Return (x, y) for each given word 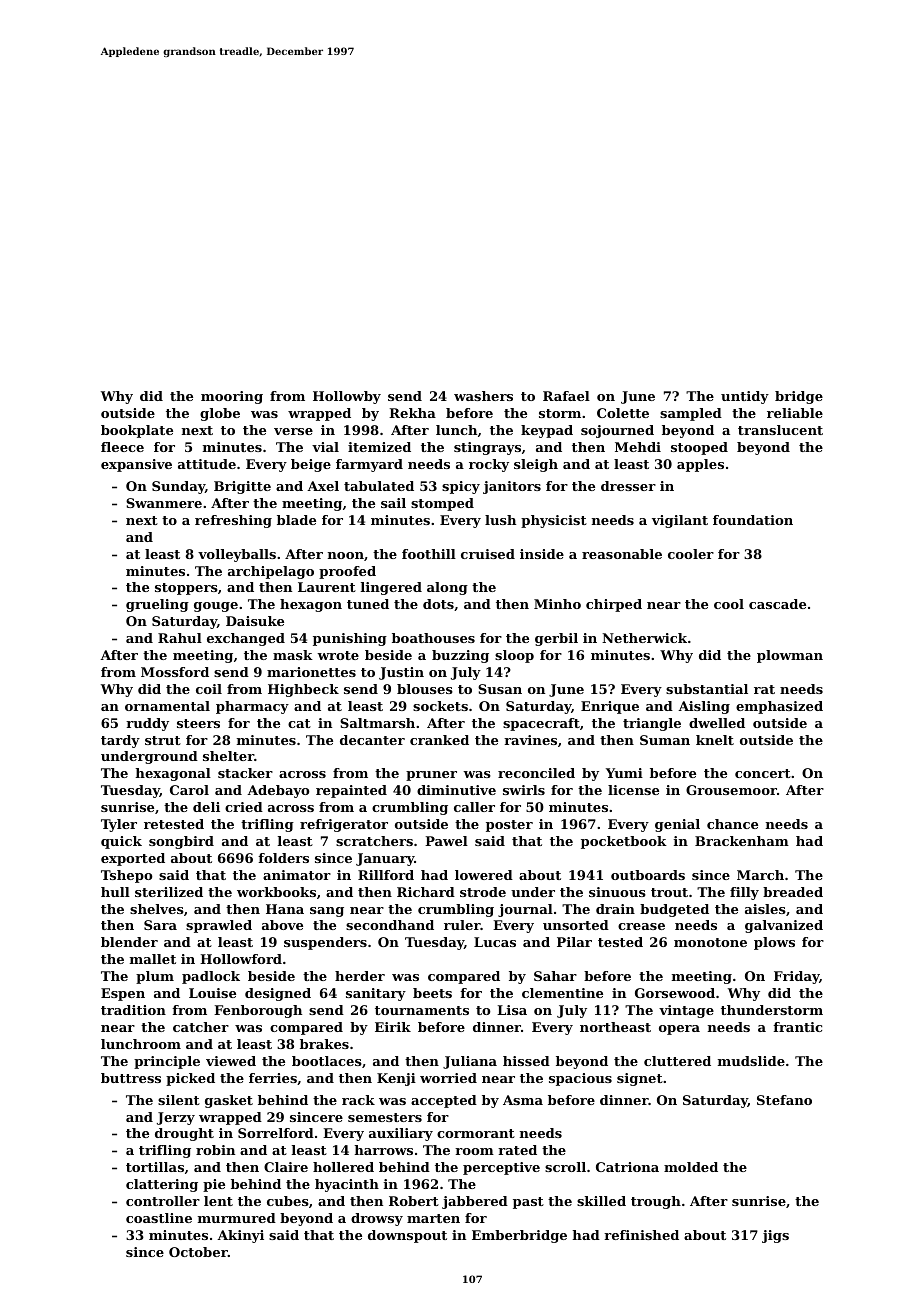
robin (215, 1150)
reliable (795, 413)
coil (209, 689)
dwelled (717, 723)
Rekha (412, 413)
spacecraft (541, 724)
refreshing (233, 521)
